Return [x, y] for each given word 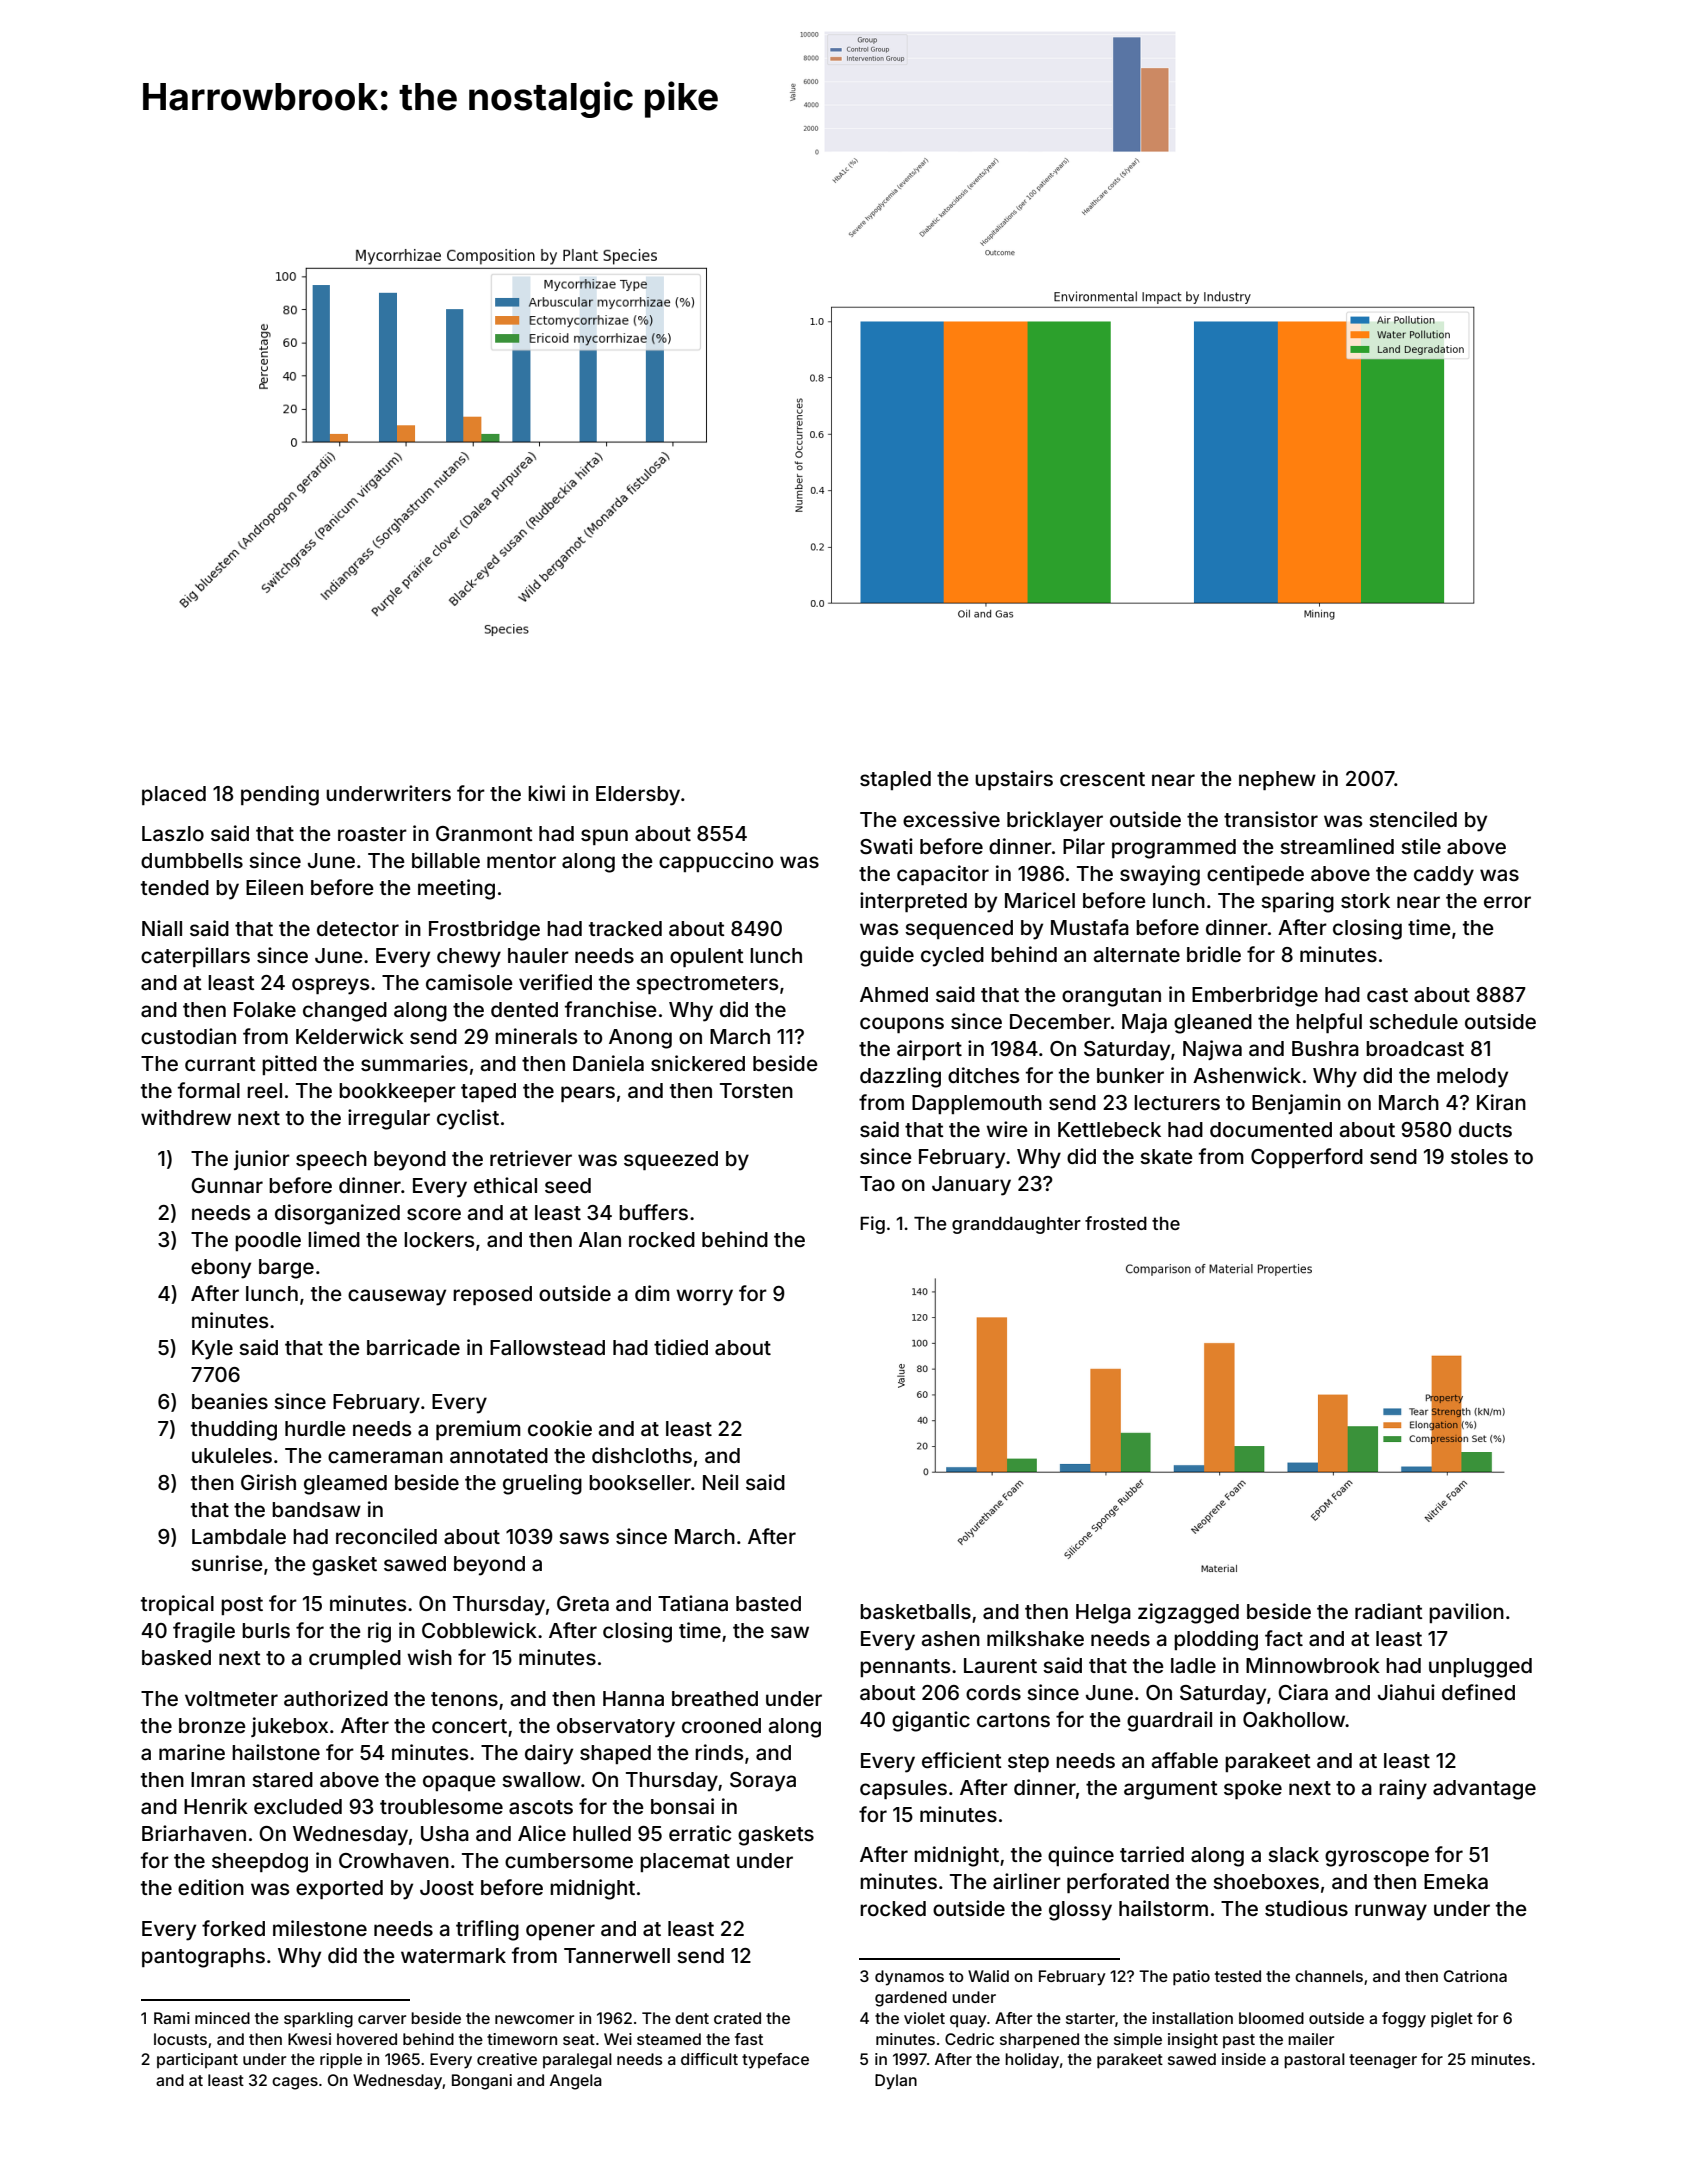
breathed [715, 1698]
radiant [1389, 1611]
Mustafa [1090, 927]
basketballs [915, 1611]
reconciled [386, 1536]
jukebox [289, 1727]
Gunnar [227, 1185]
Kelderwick [350, 1036]
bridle [1214, 954]
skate [1166, 1156]
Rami [172, 2018]
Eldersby [638, 796]
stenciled [1413, 819]
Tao [877, 1183]
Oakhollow [1294, 1719]
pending [280, 795]
